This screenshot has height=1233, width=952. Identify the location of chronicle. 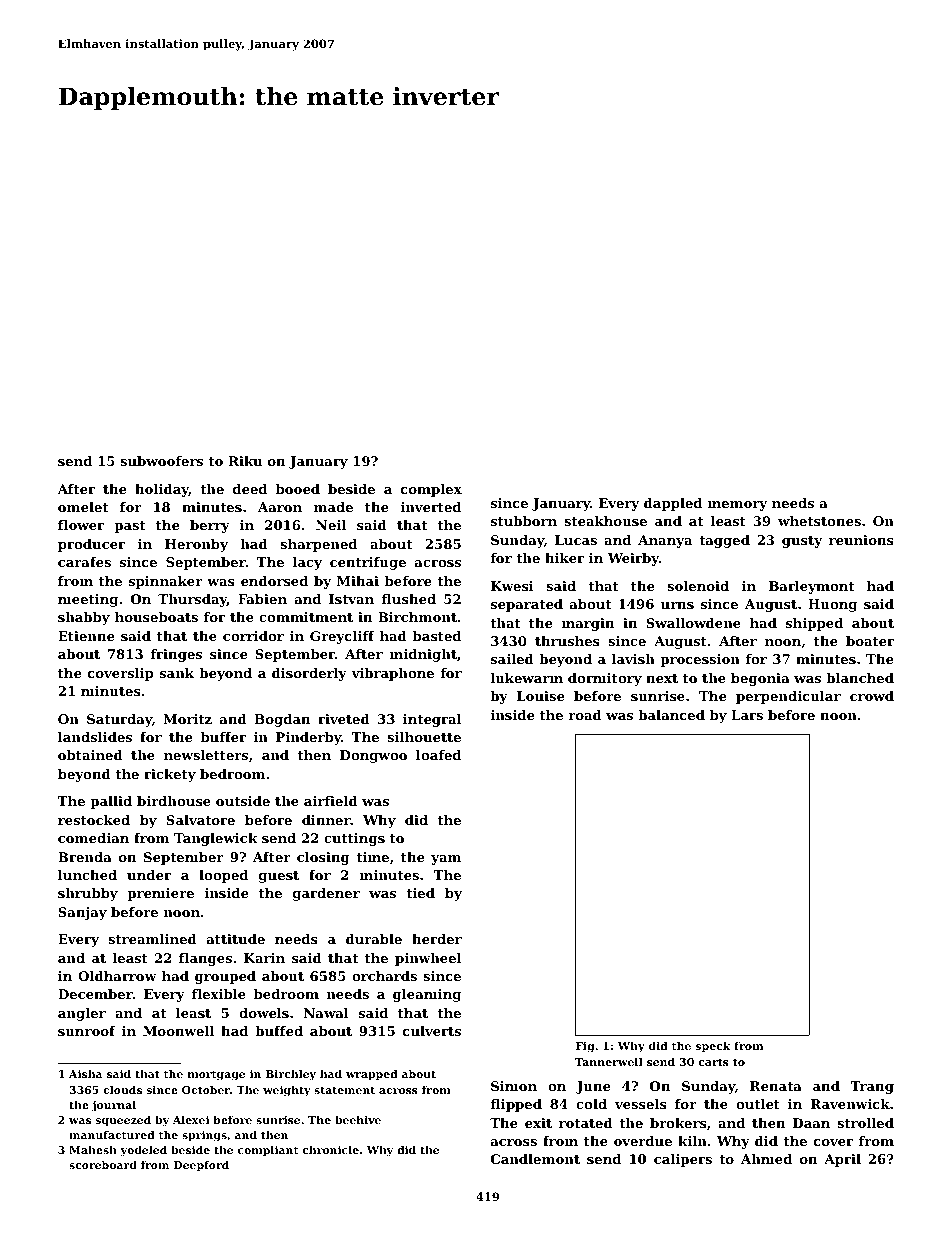
(331, 1149).
